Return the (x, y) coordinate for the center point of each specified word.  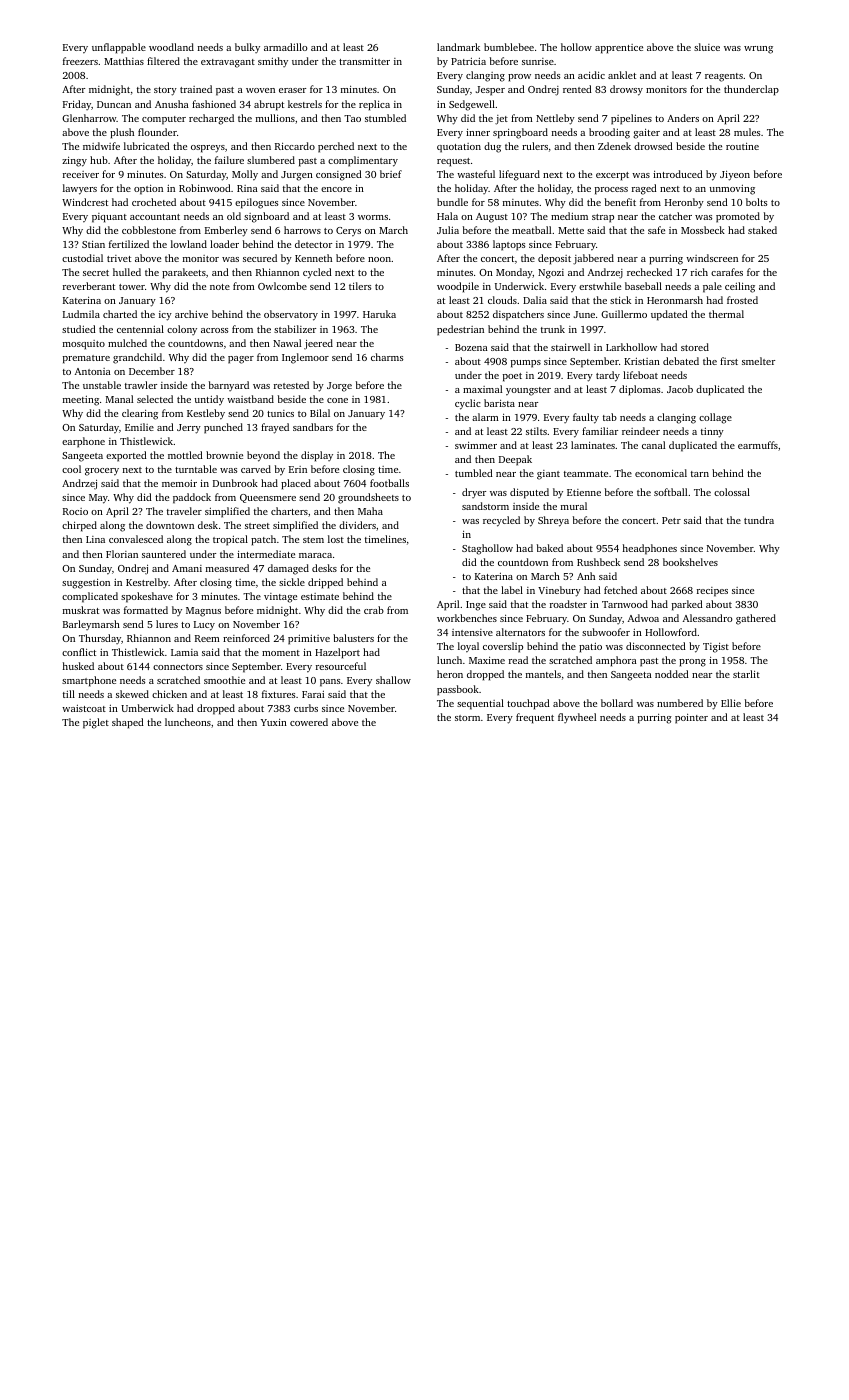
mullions (275, 118)
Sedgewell (472, 105)
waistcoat (84, 708)
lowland (189, 244)
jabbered (593, 259)
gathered (756, 619)
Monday (514, 273)
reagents (724, 77)
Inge (476, 606)
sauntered (164, 554)
